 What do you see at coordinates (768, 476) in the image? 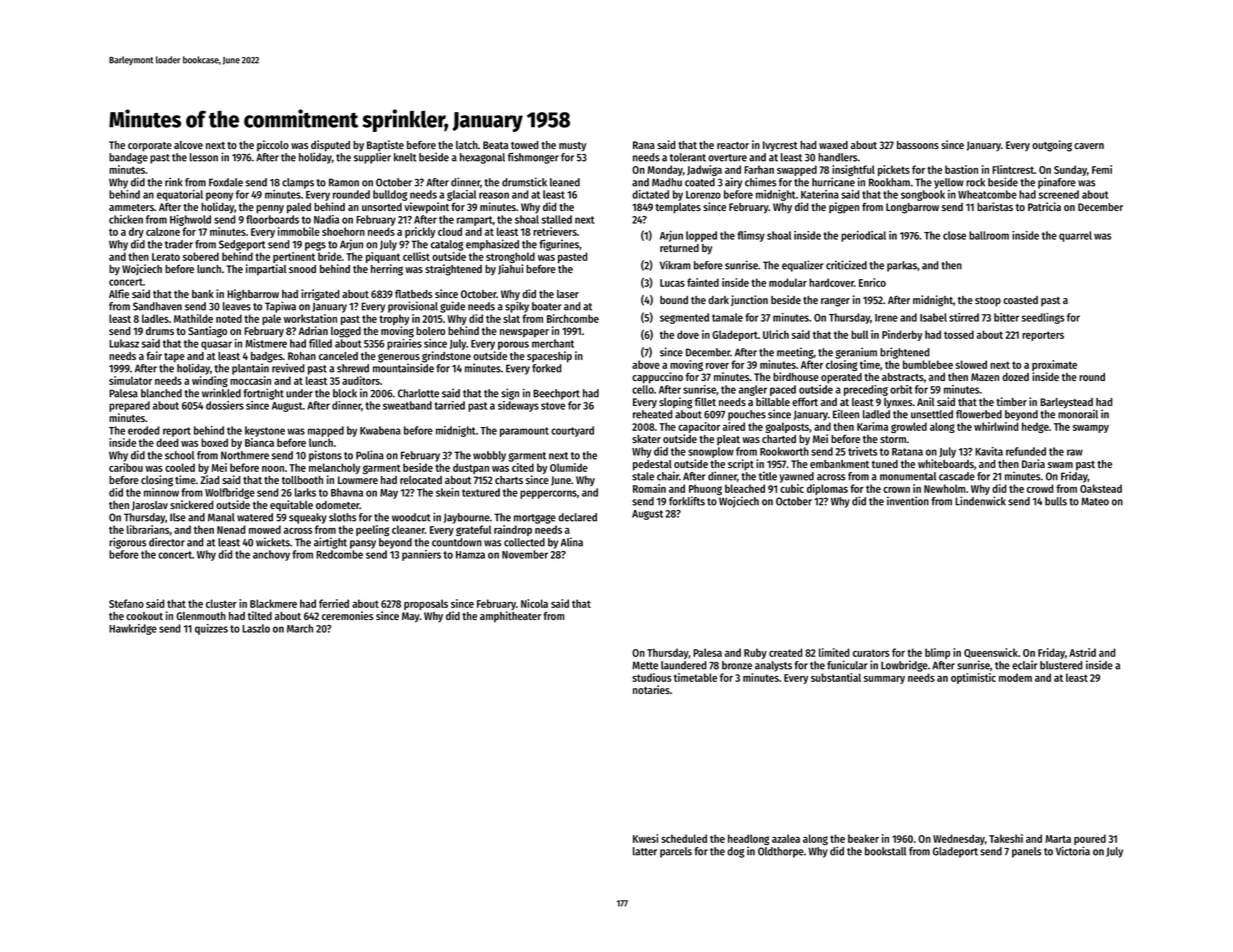
I see `title` at bounding box center [768, 476].
